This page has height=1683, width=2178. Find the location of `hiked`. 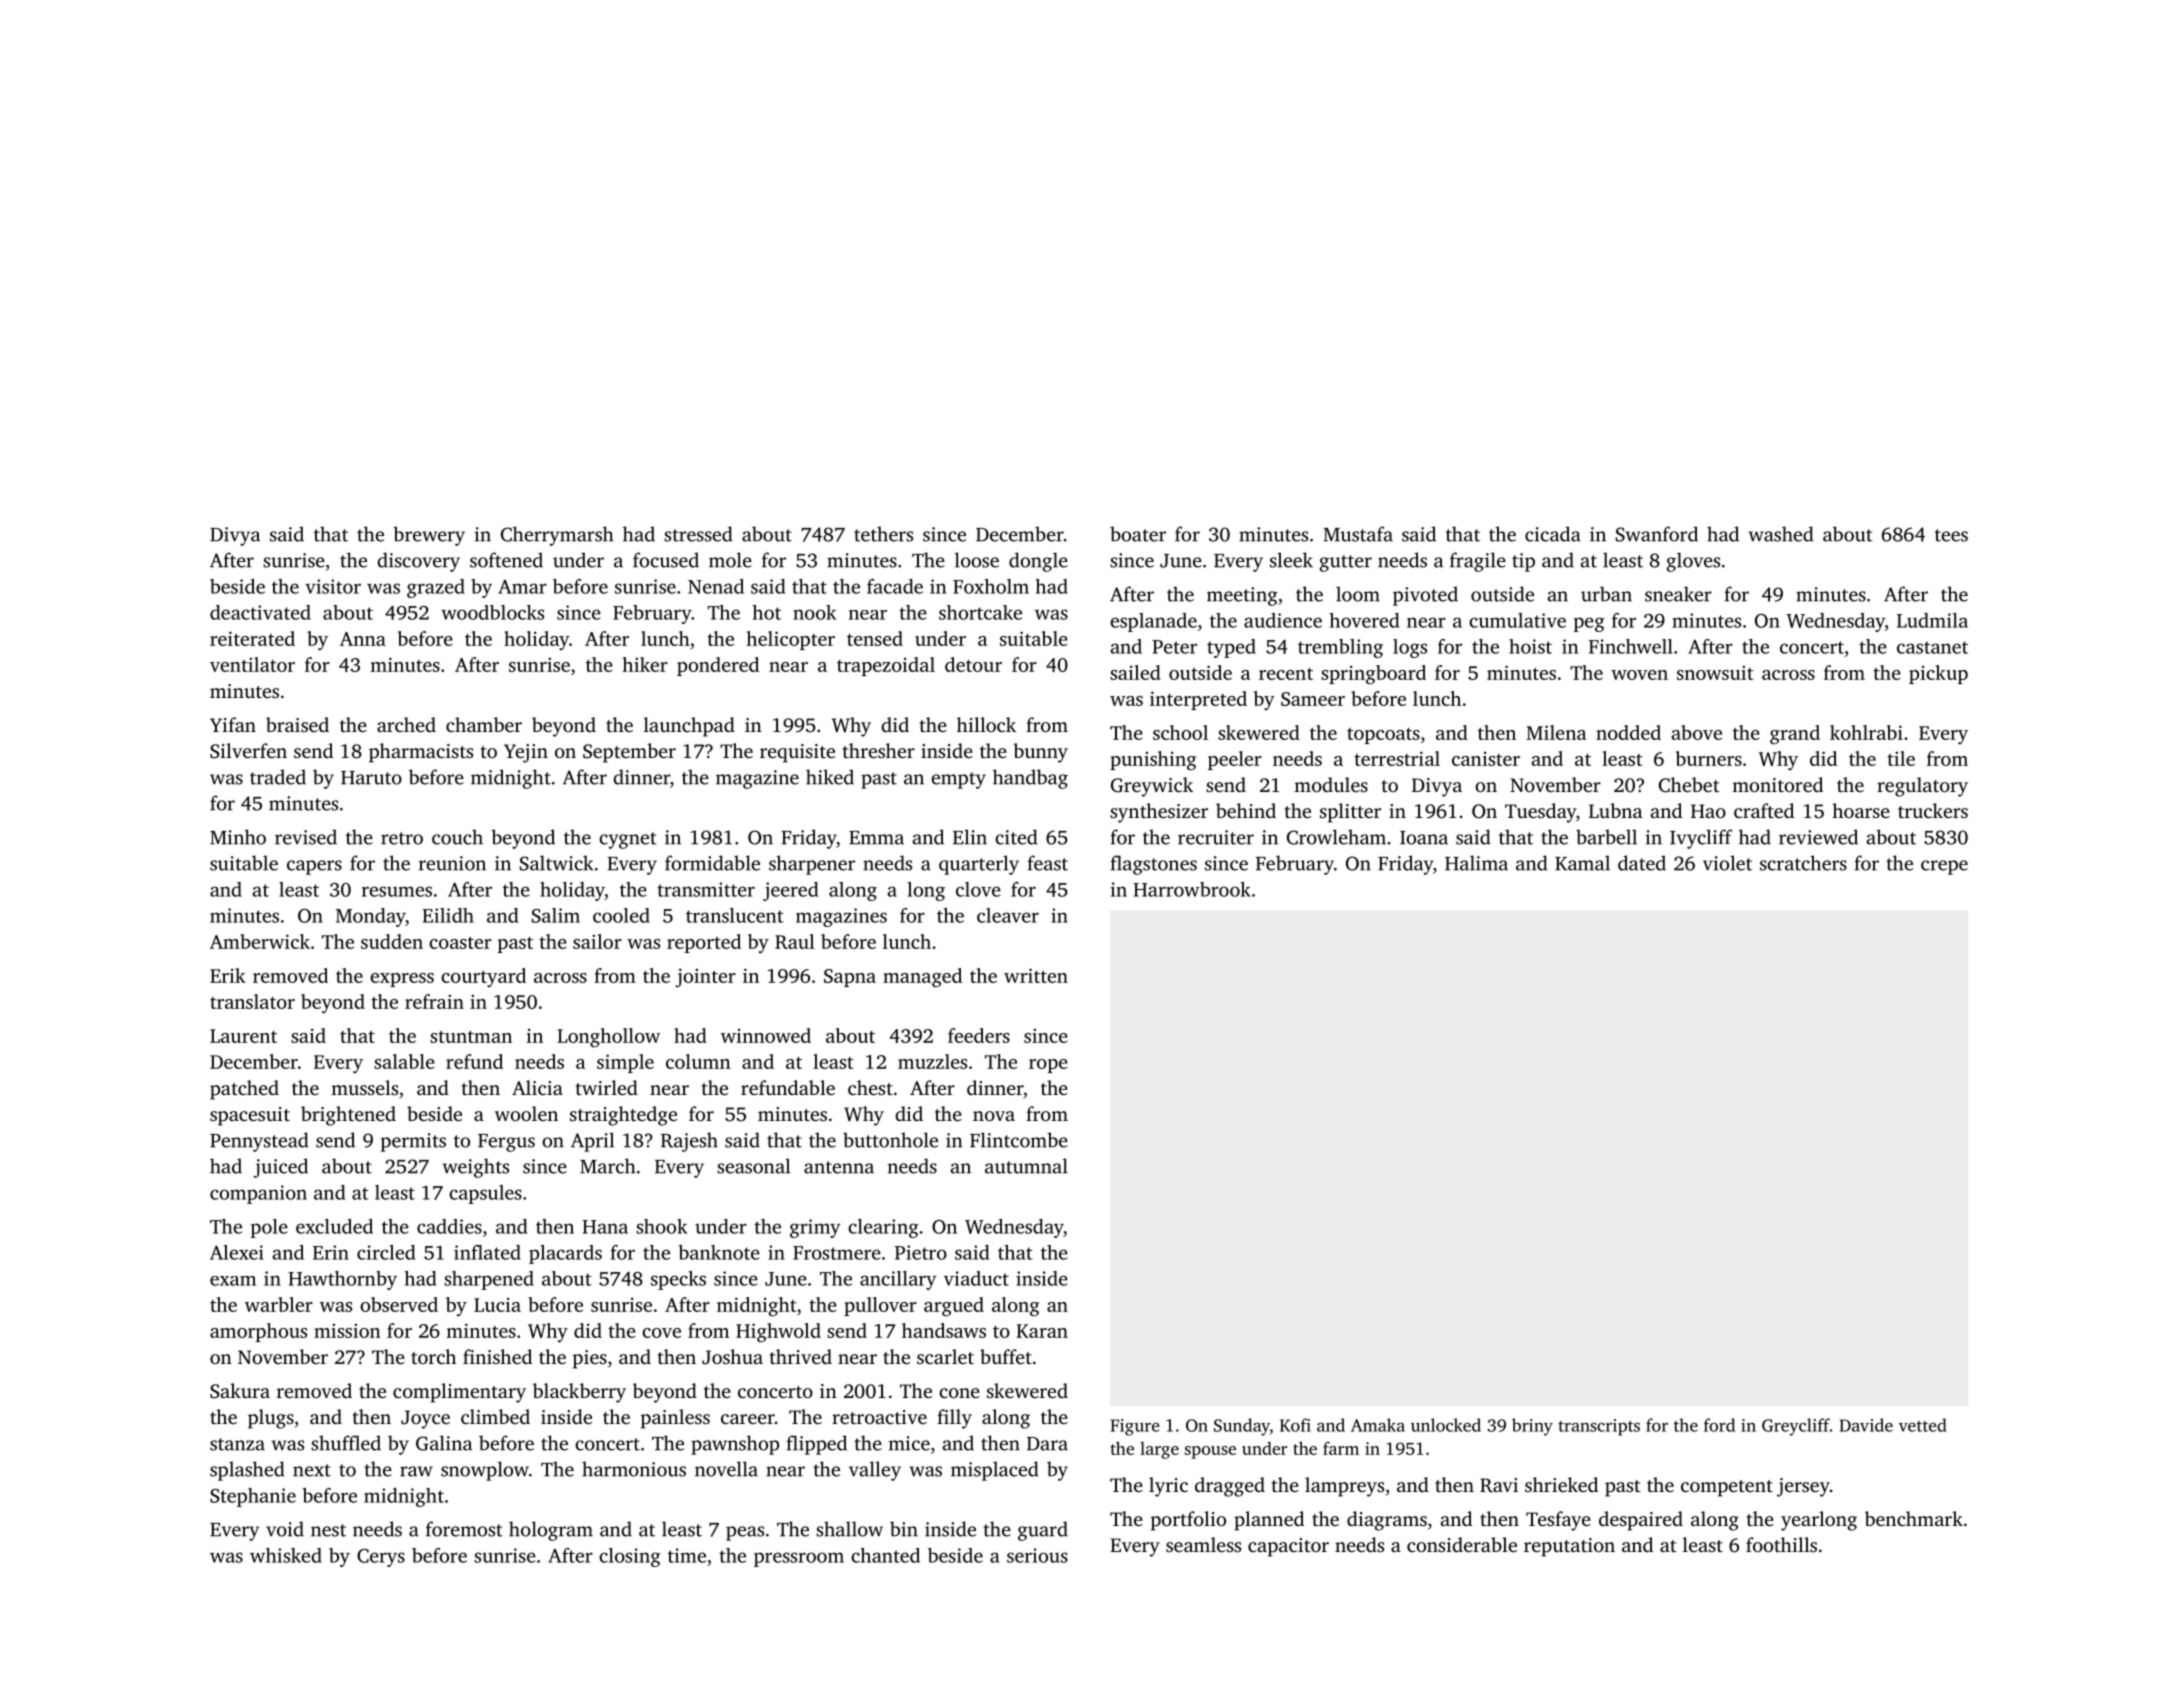

hiked is located at coordinates (830, 777).
